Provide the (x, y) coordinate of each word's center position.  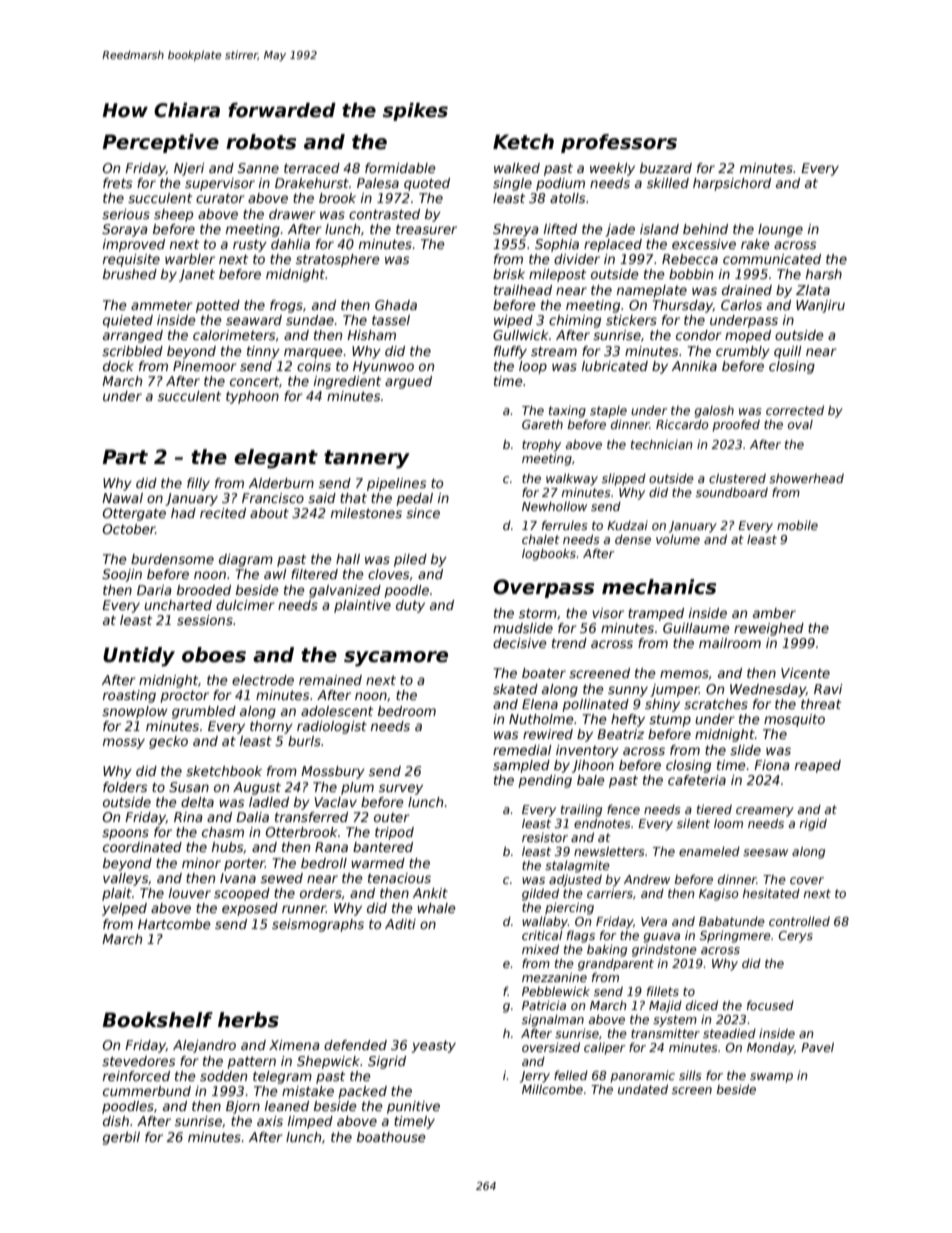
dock (118, 366)
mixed (540, 949)
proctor (185, 696)
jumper (674, 690)
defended (355, 1045)
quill (787, 352)
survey (401, 789)
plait (117, 894)
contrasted (384, 214)
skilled (668, 183)
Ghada (396, 305)
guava (662, 938)
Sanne (258, 168)
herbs (248, 1020)
